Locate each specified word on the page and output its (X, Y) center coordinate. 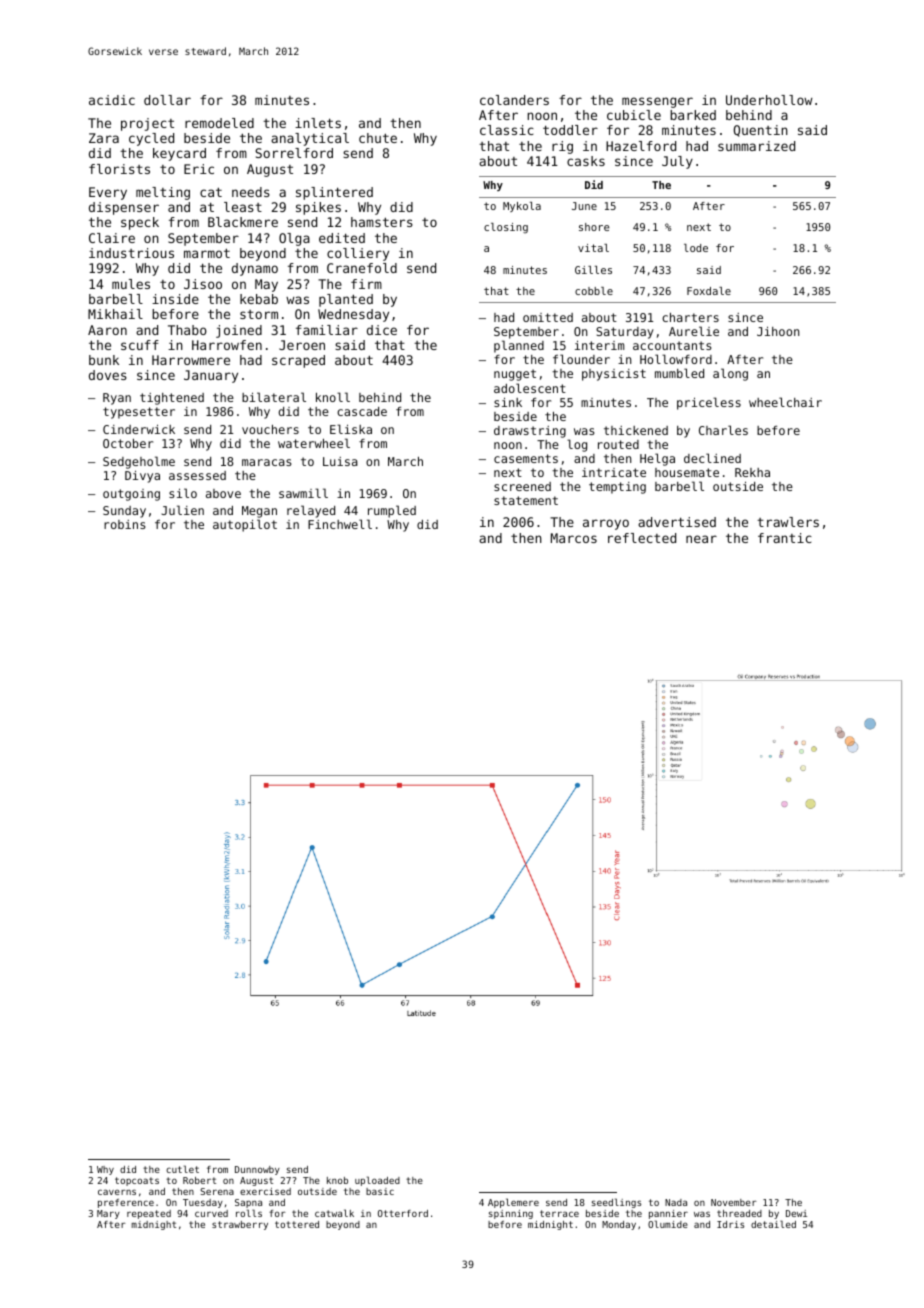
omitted (548, 317)
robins (125, 524)
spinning (511, 1214)
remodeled (219, 123)
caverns (117, 1192)
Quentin (761, 131)
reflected (642, 538)
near (701, 539)
